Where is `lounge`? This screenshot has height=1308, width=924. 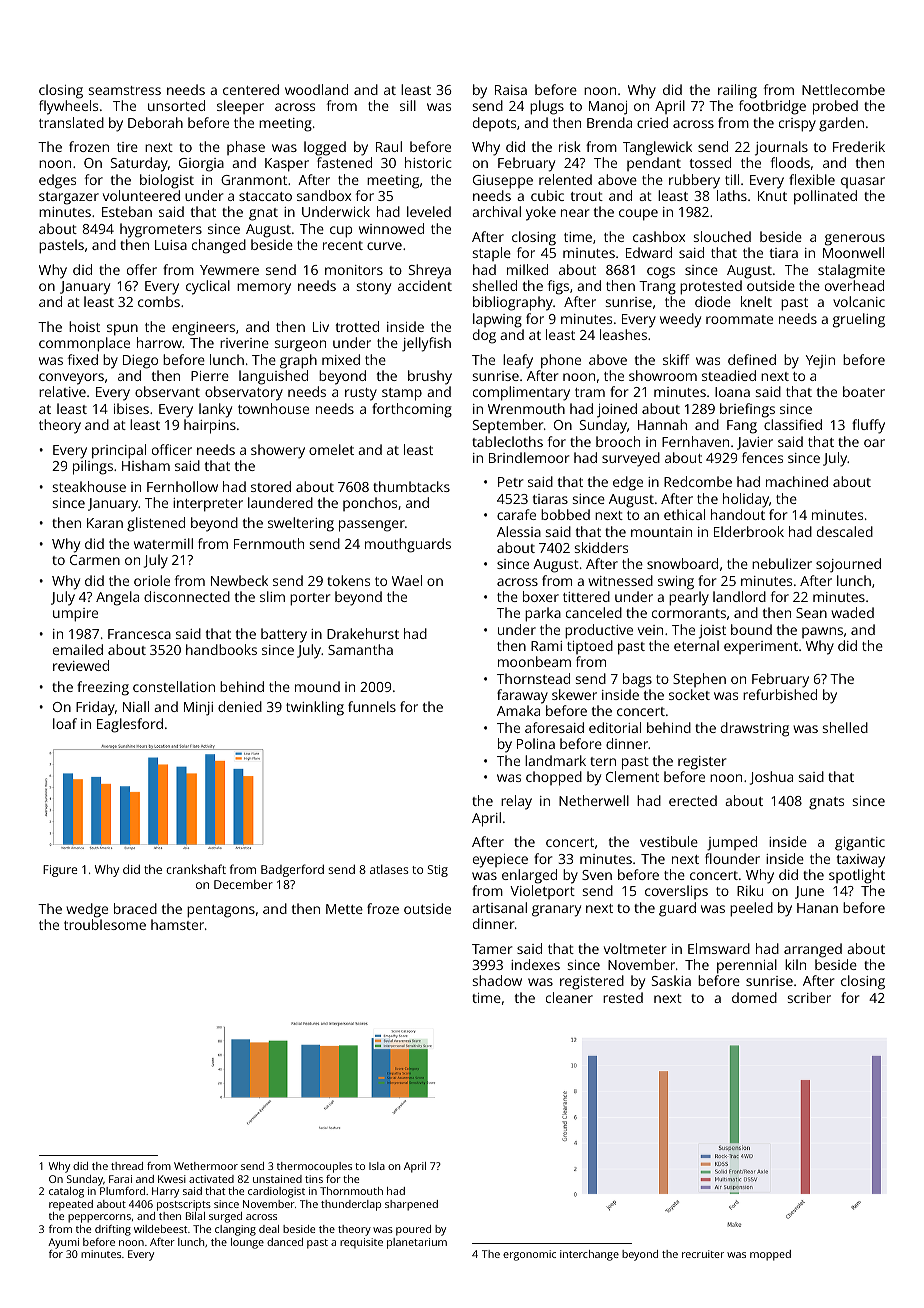 lounge is located at coordinates (247, 1243).
